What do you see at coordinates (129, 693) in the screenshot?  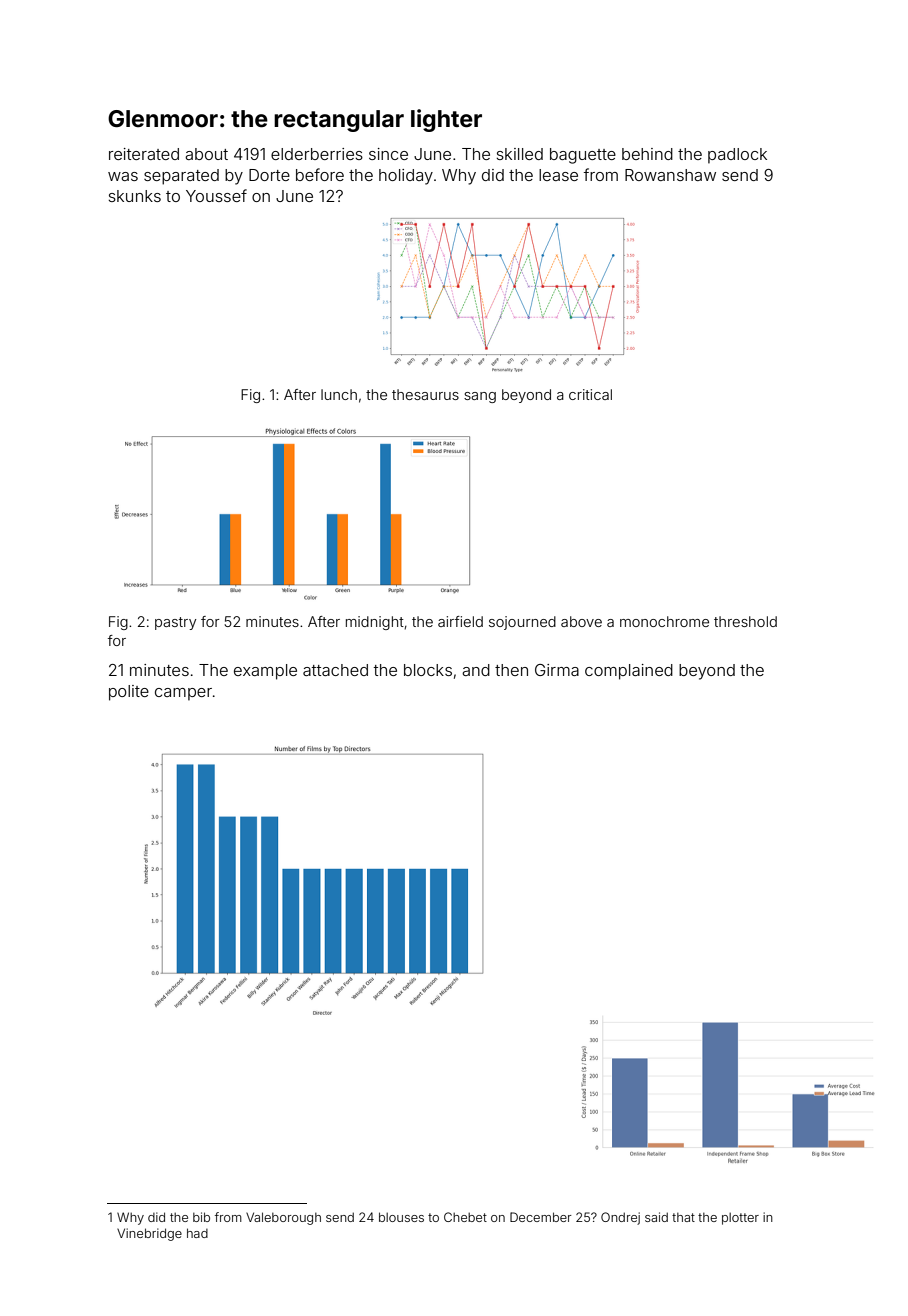 I see `polite` at bounding box center [129, 693].
